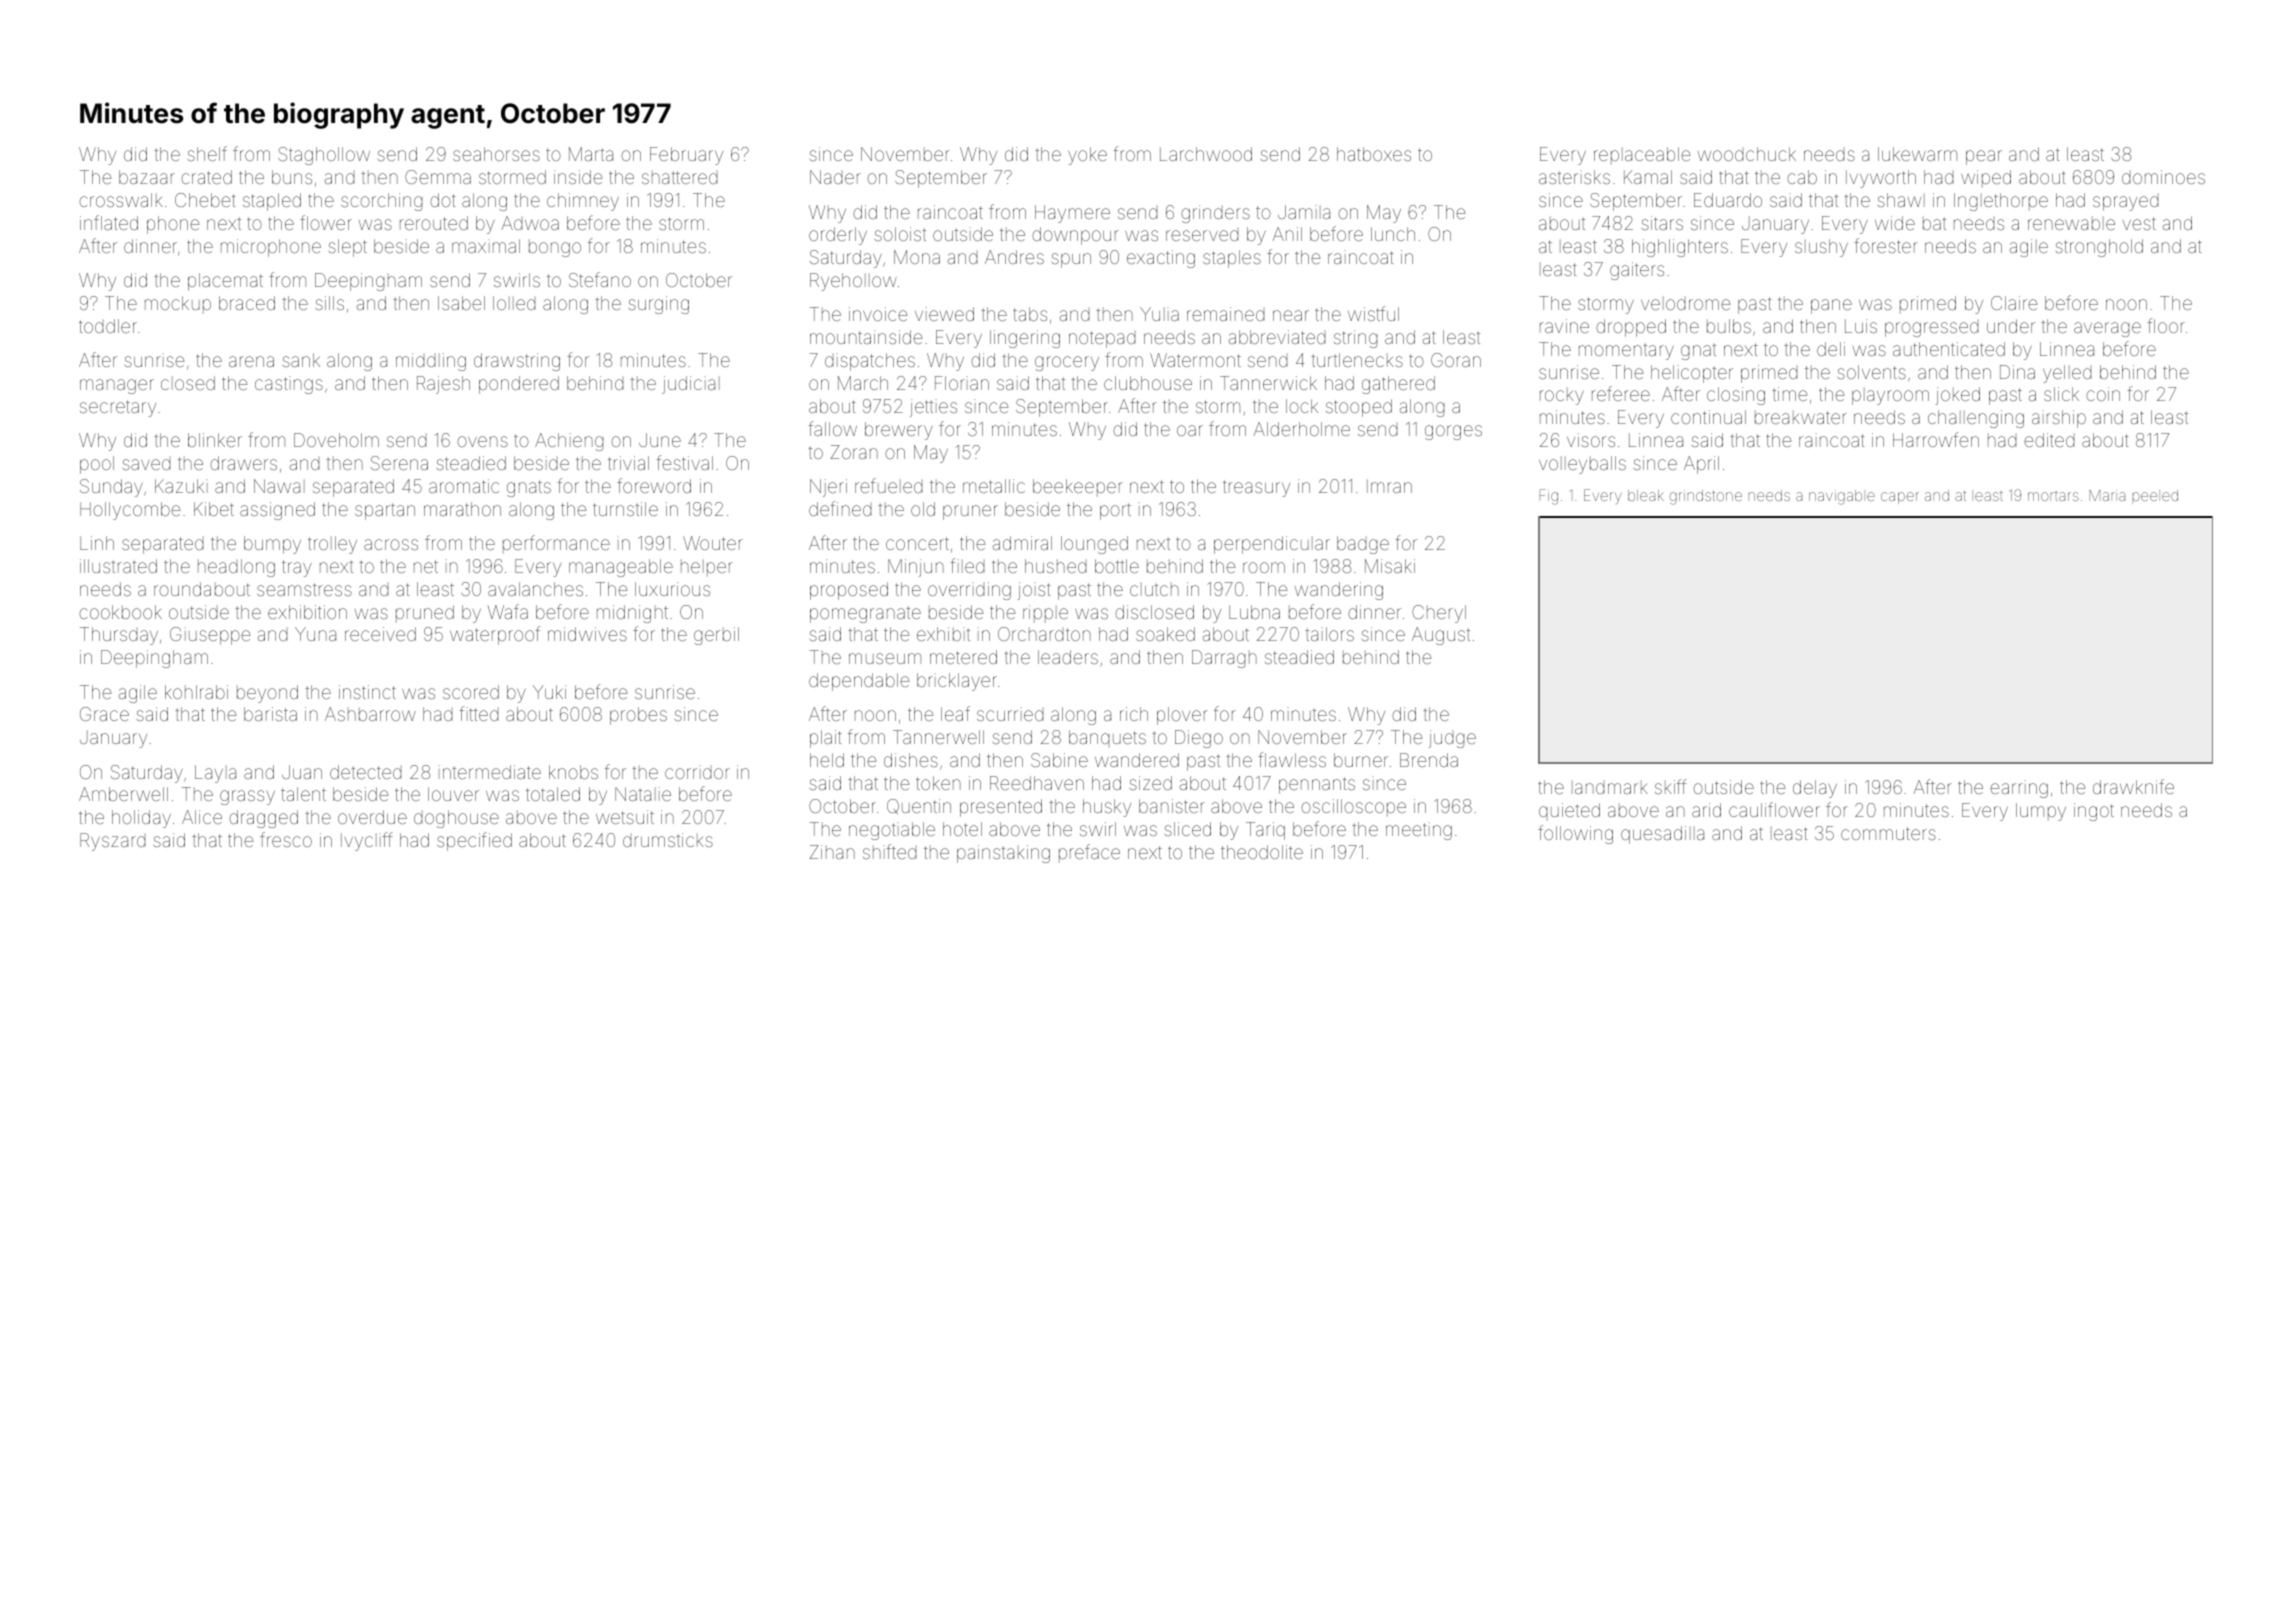 This page has width=2292, height=1620. What do you see at coordinates (225, 282) in the page?
I see `placemat` at bounding box center [225, 282].
